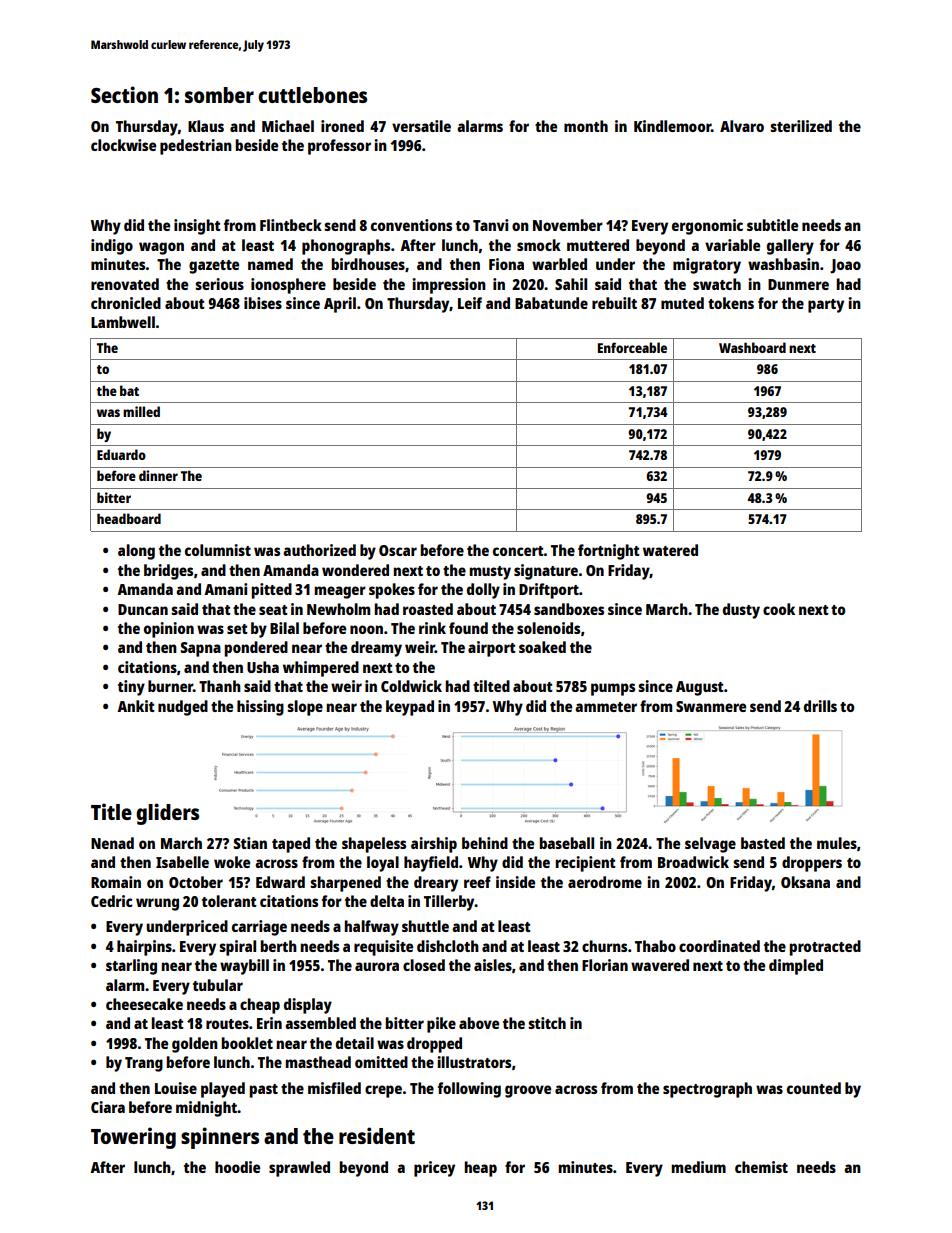 Image resolution: width=952 pixels, height=1233 pixels. I want to click on dimpled, so click(796, 967).
